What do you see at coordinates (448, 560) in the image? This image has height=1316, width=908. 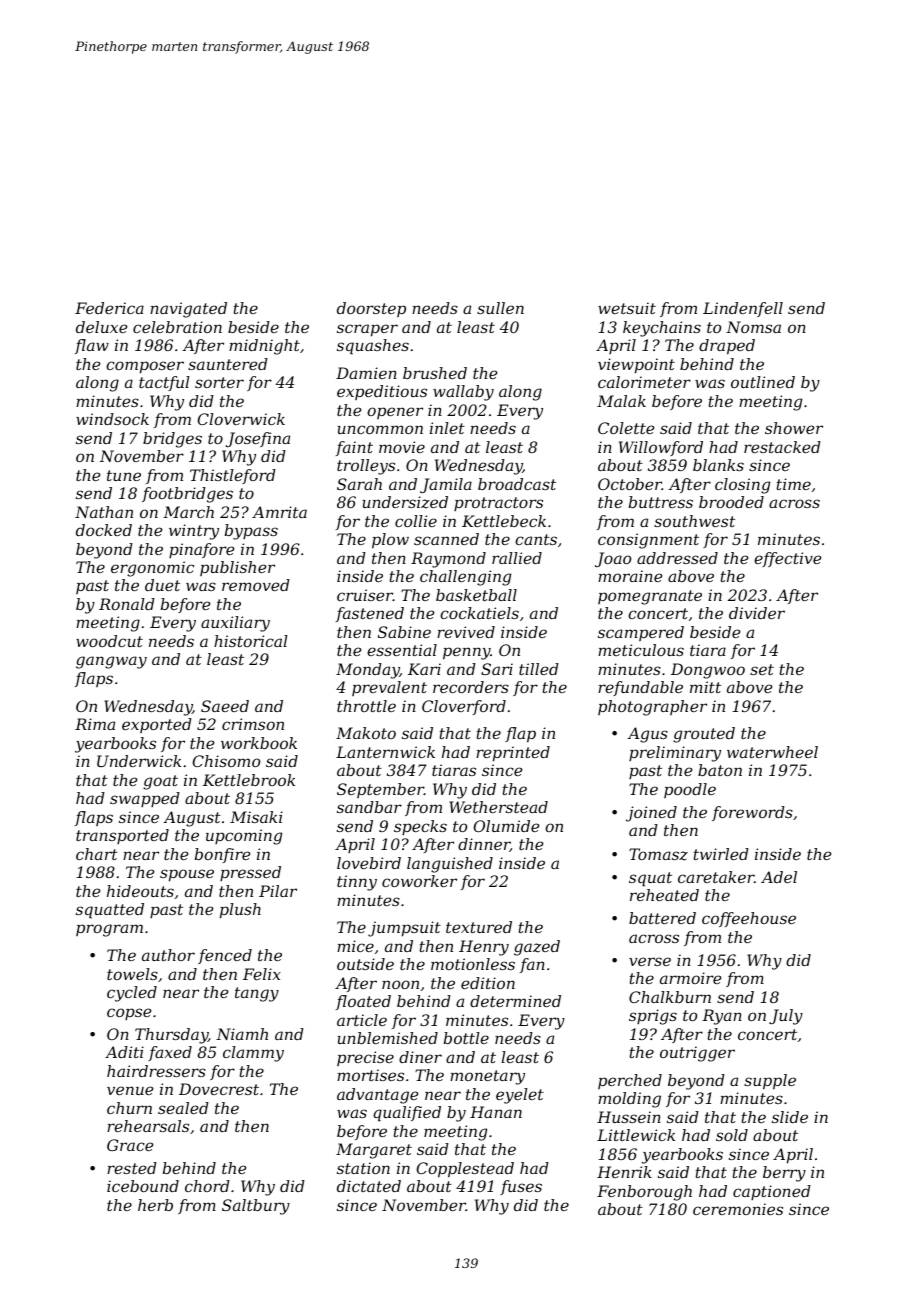 I see `Raymond` at bounding box center [448, 560].
